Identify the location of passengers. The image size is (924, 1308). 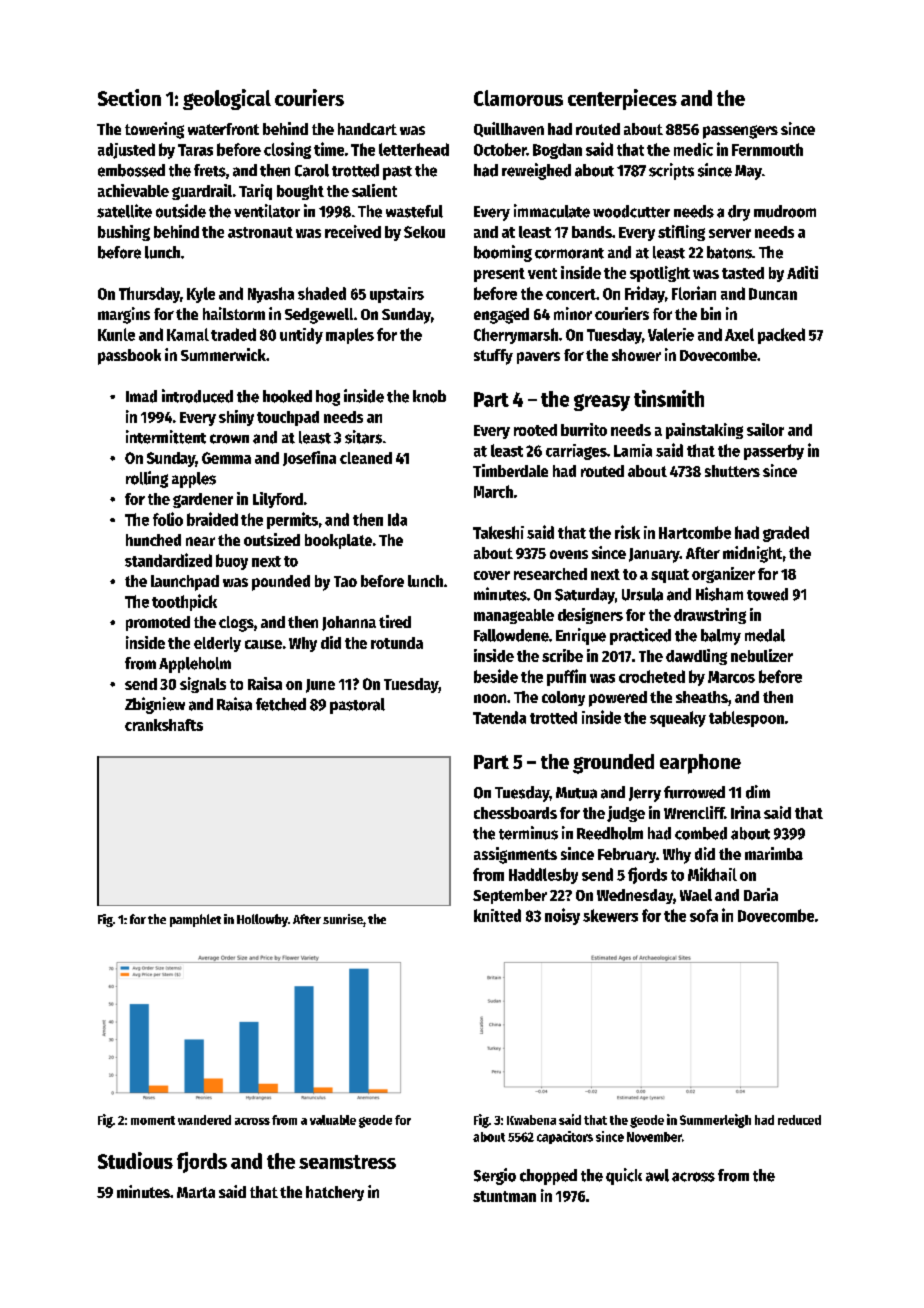
(740, 132).
